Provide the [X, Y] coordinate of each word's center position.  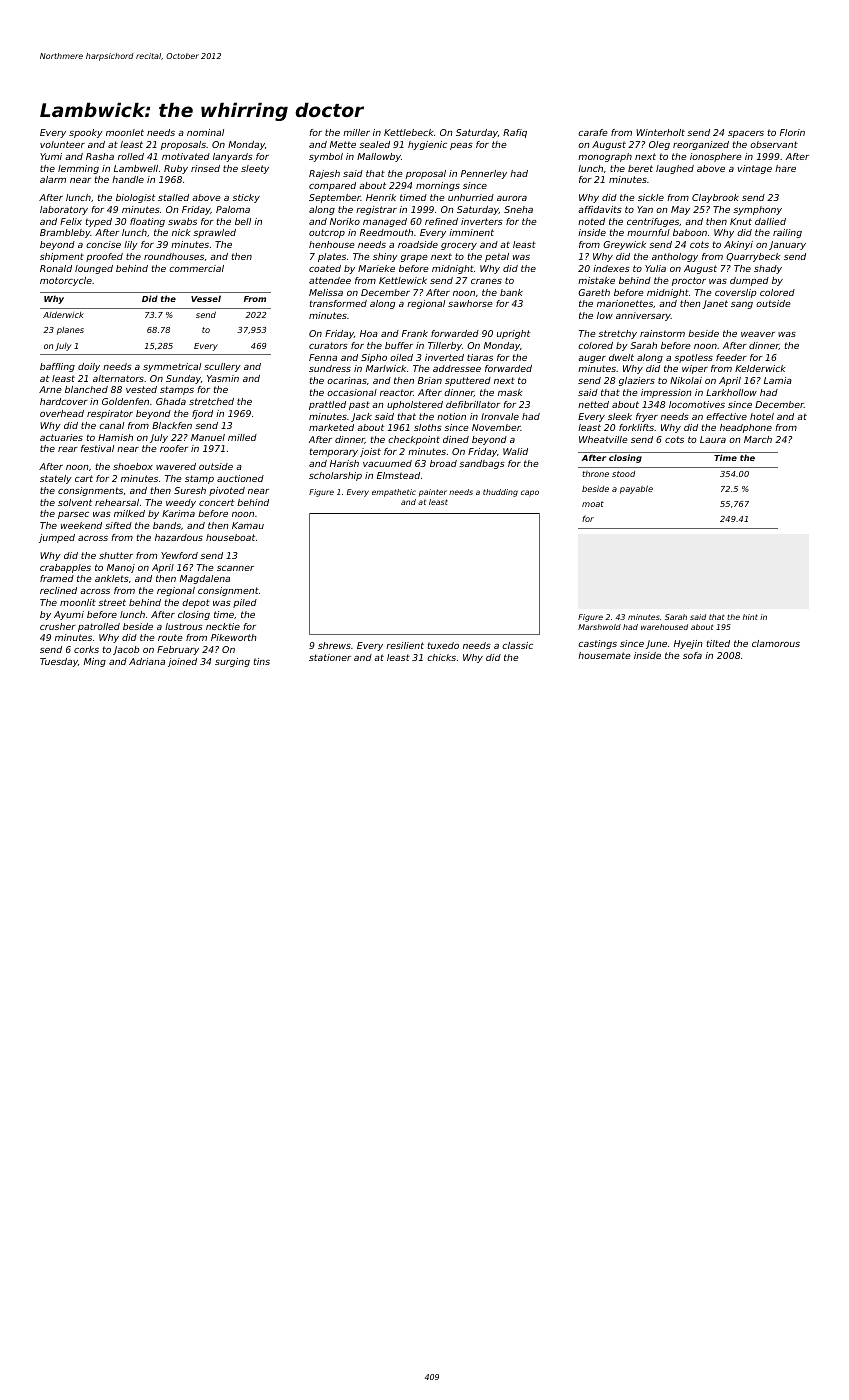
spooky [86, 133]
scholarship [335, 476]
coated [325, 268]
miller [356, 132]
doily [89, 367]
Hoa [369, 333]
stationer [330, 657]
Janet [715, 304]
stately [56, 479]
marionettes [625, 303]
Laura [713, 439]
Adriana [147, 661]
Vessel [206, 298]
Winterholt [660, 132]
